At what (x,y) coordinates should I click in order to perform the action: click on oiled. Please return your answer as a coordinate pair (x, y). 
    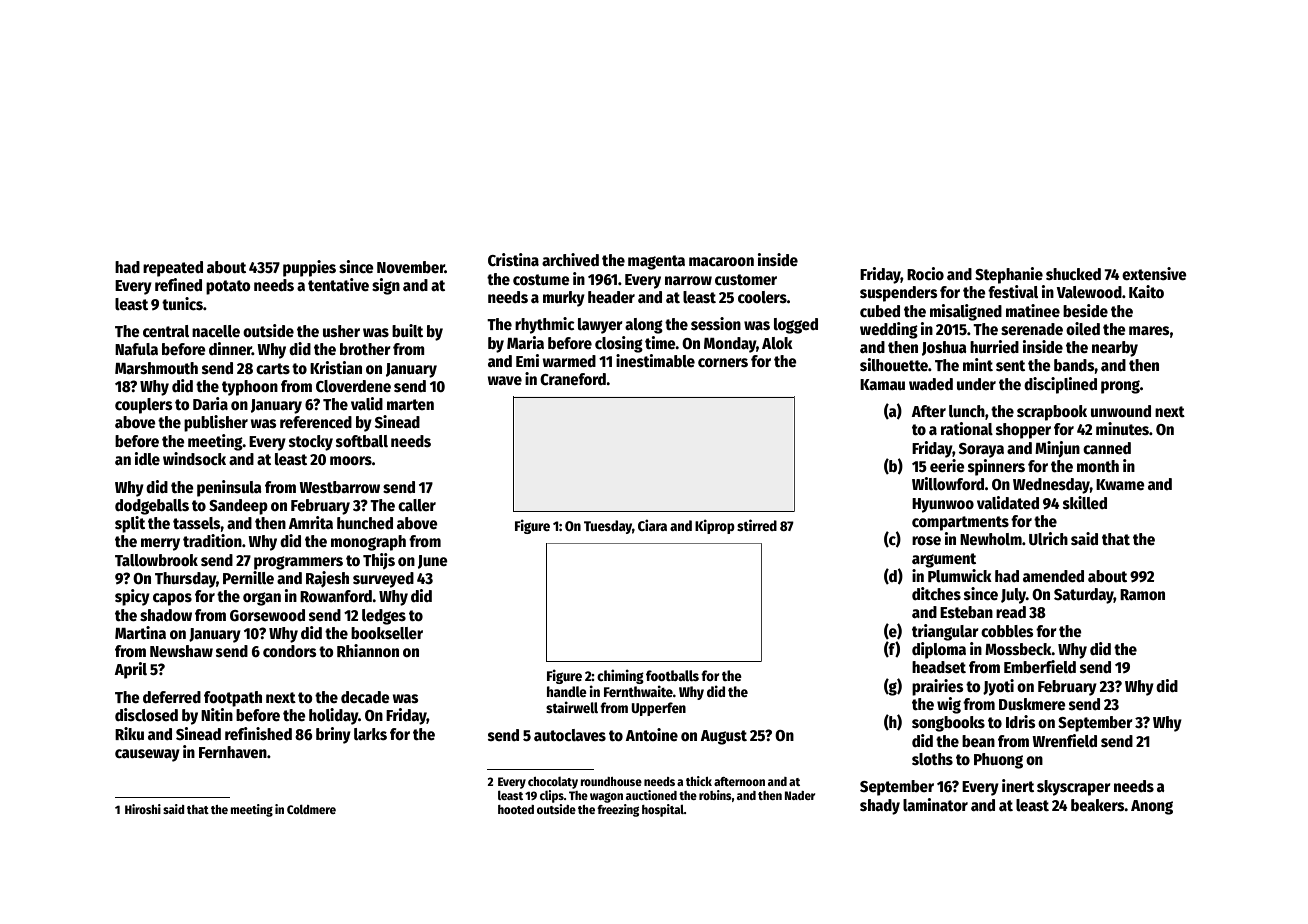
    Looking at the image, I should click on (1083, 328).
